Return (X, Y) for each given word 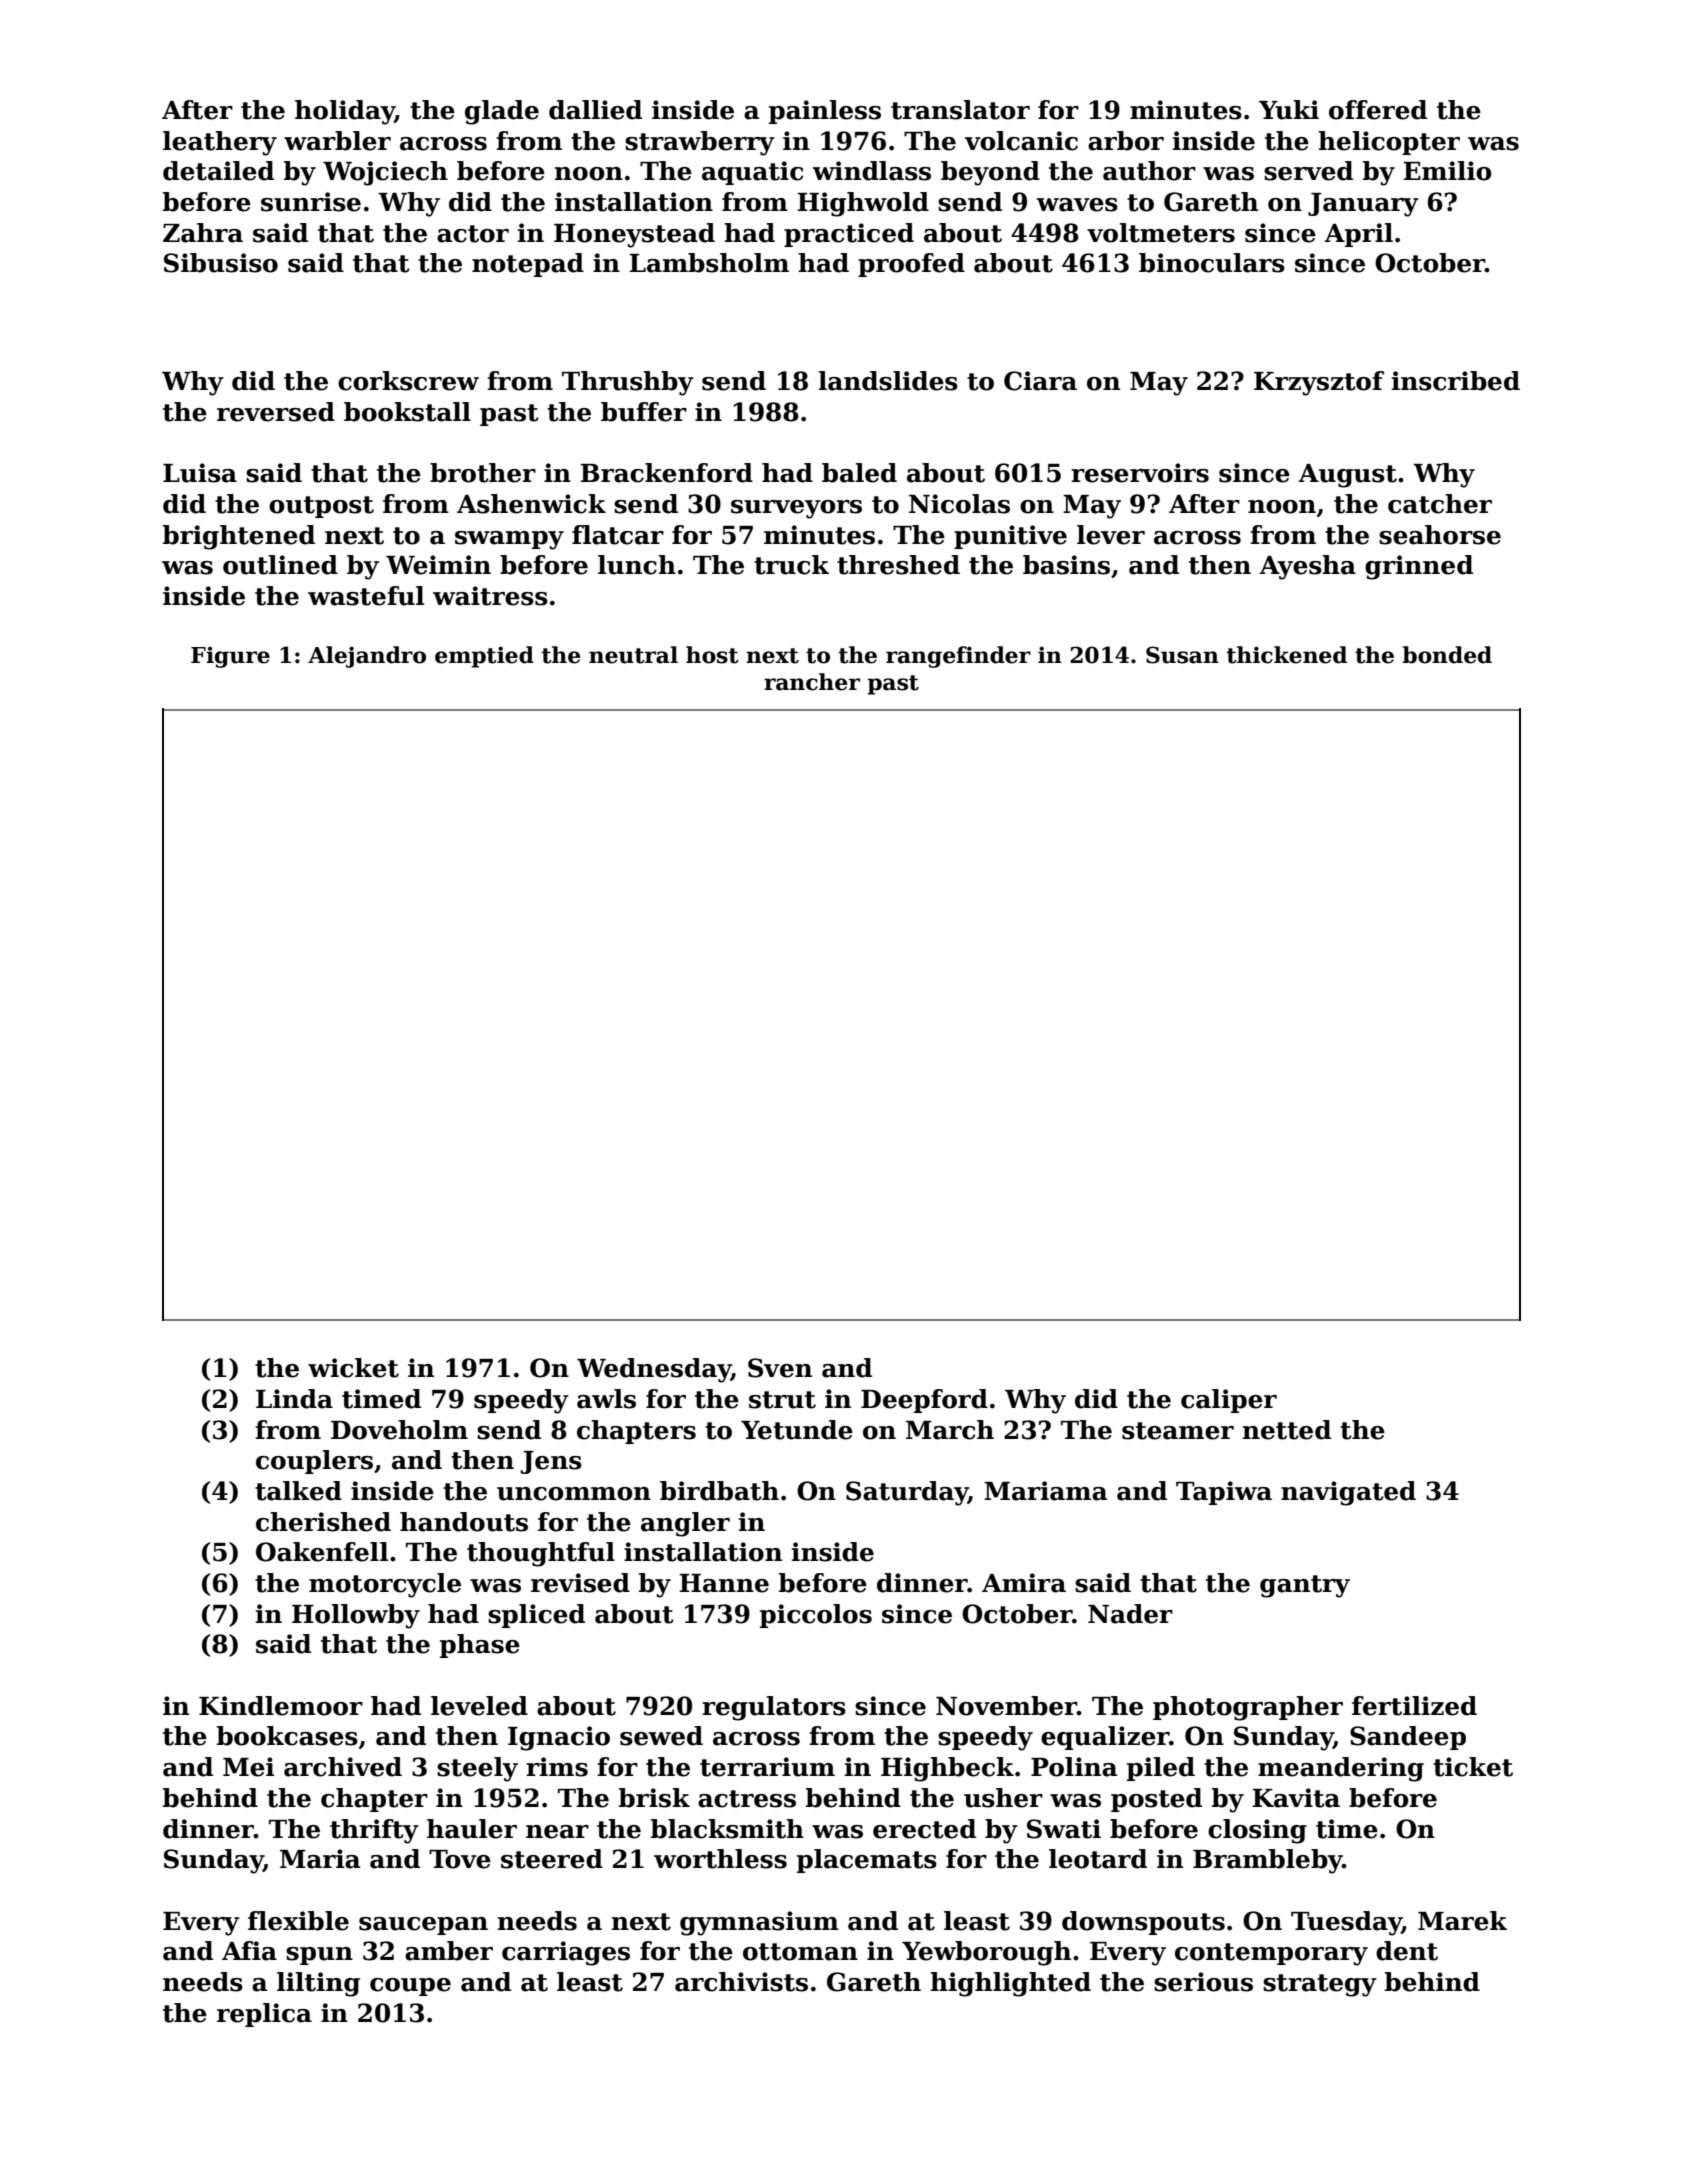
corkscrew (408, 381)
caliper (1229, 1401)
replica (264, 2015)
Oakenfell (322, 1552)
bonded (1447, 655)
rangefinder (958, 657)
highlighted (1010, 1984)
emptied (484, 657)
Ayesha (1307, 567)
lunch (637, 565)
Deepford (924, 1401)
